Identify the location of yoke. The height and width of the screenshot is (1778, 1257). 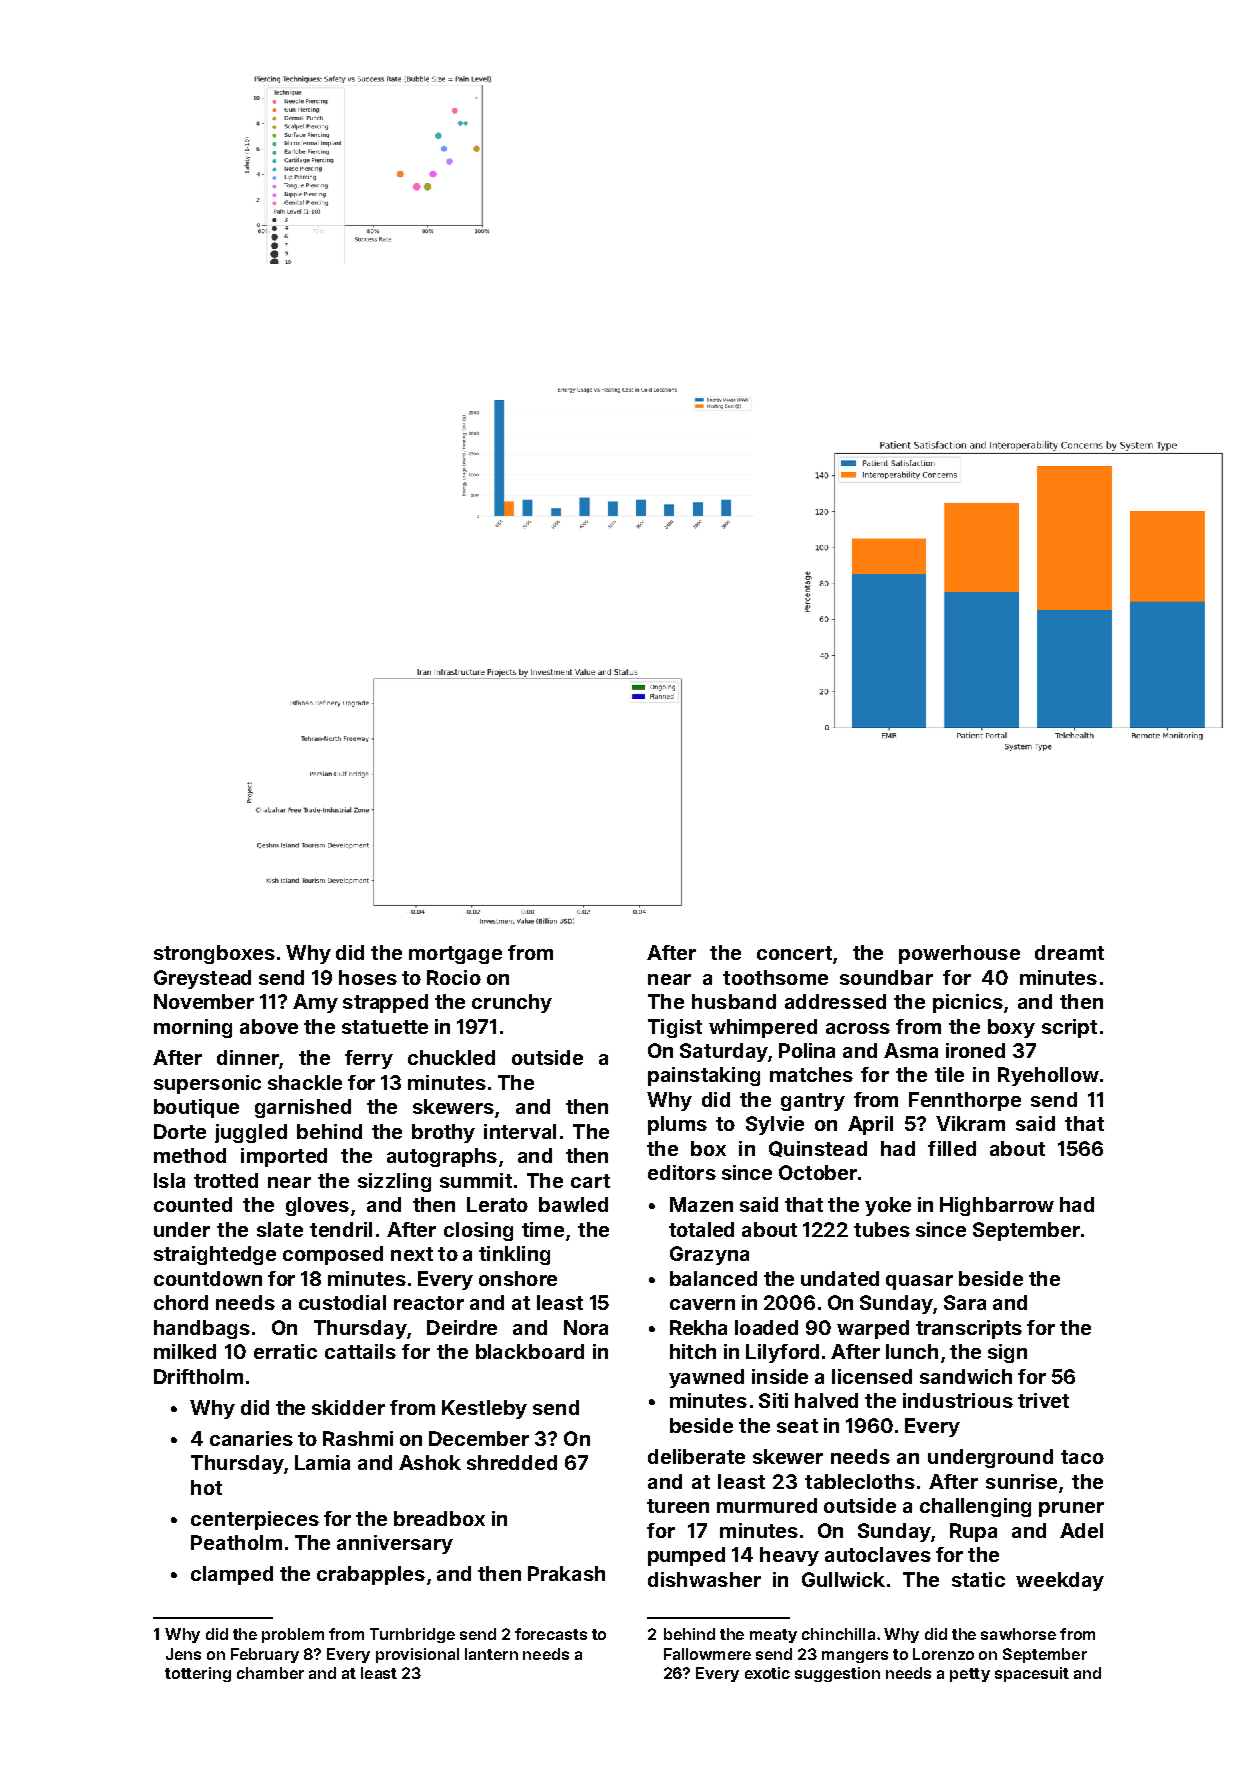
(888, 1206).
